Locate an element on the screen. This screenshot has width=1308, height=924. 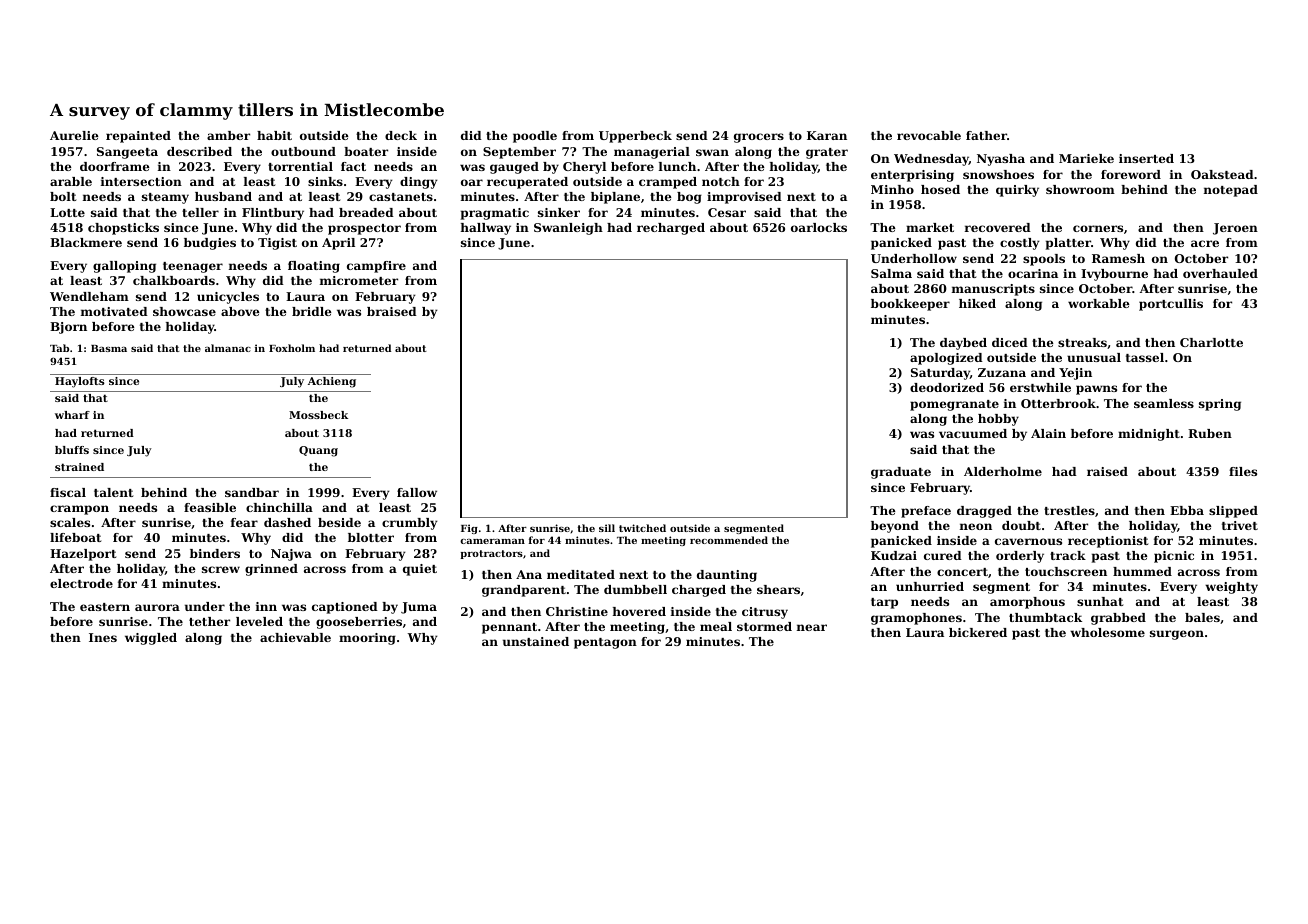
grinned is located at coordinates (271, 570).
